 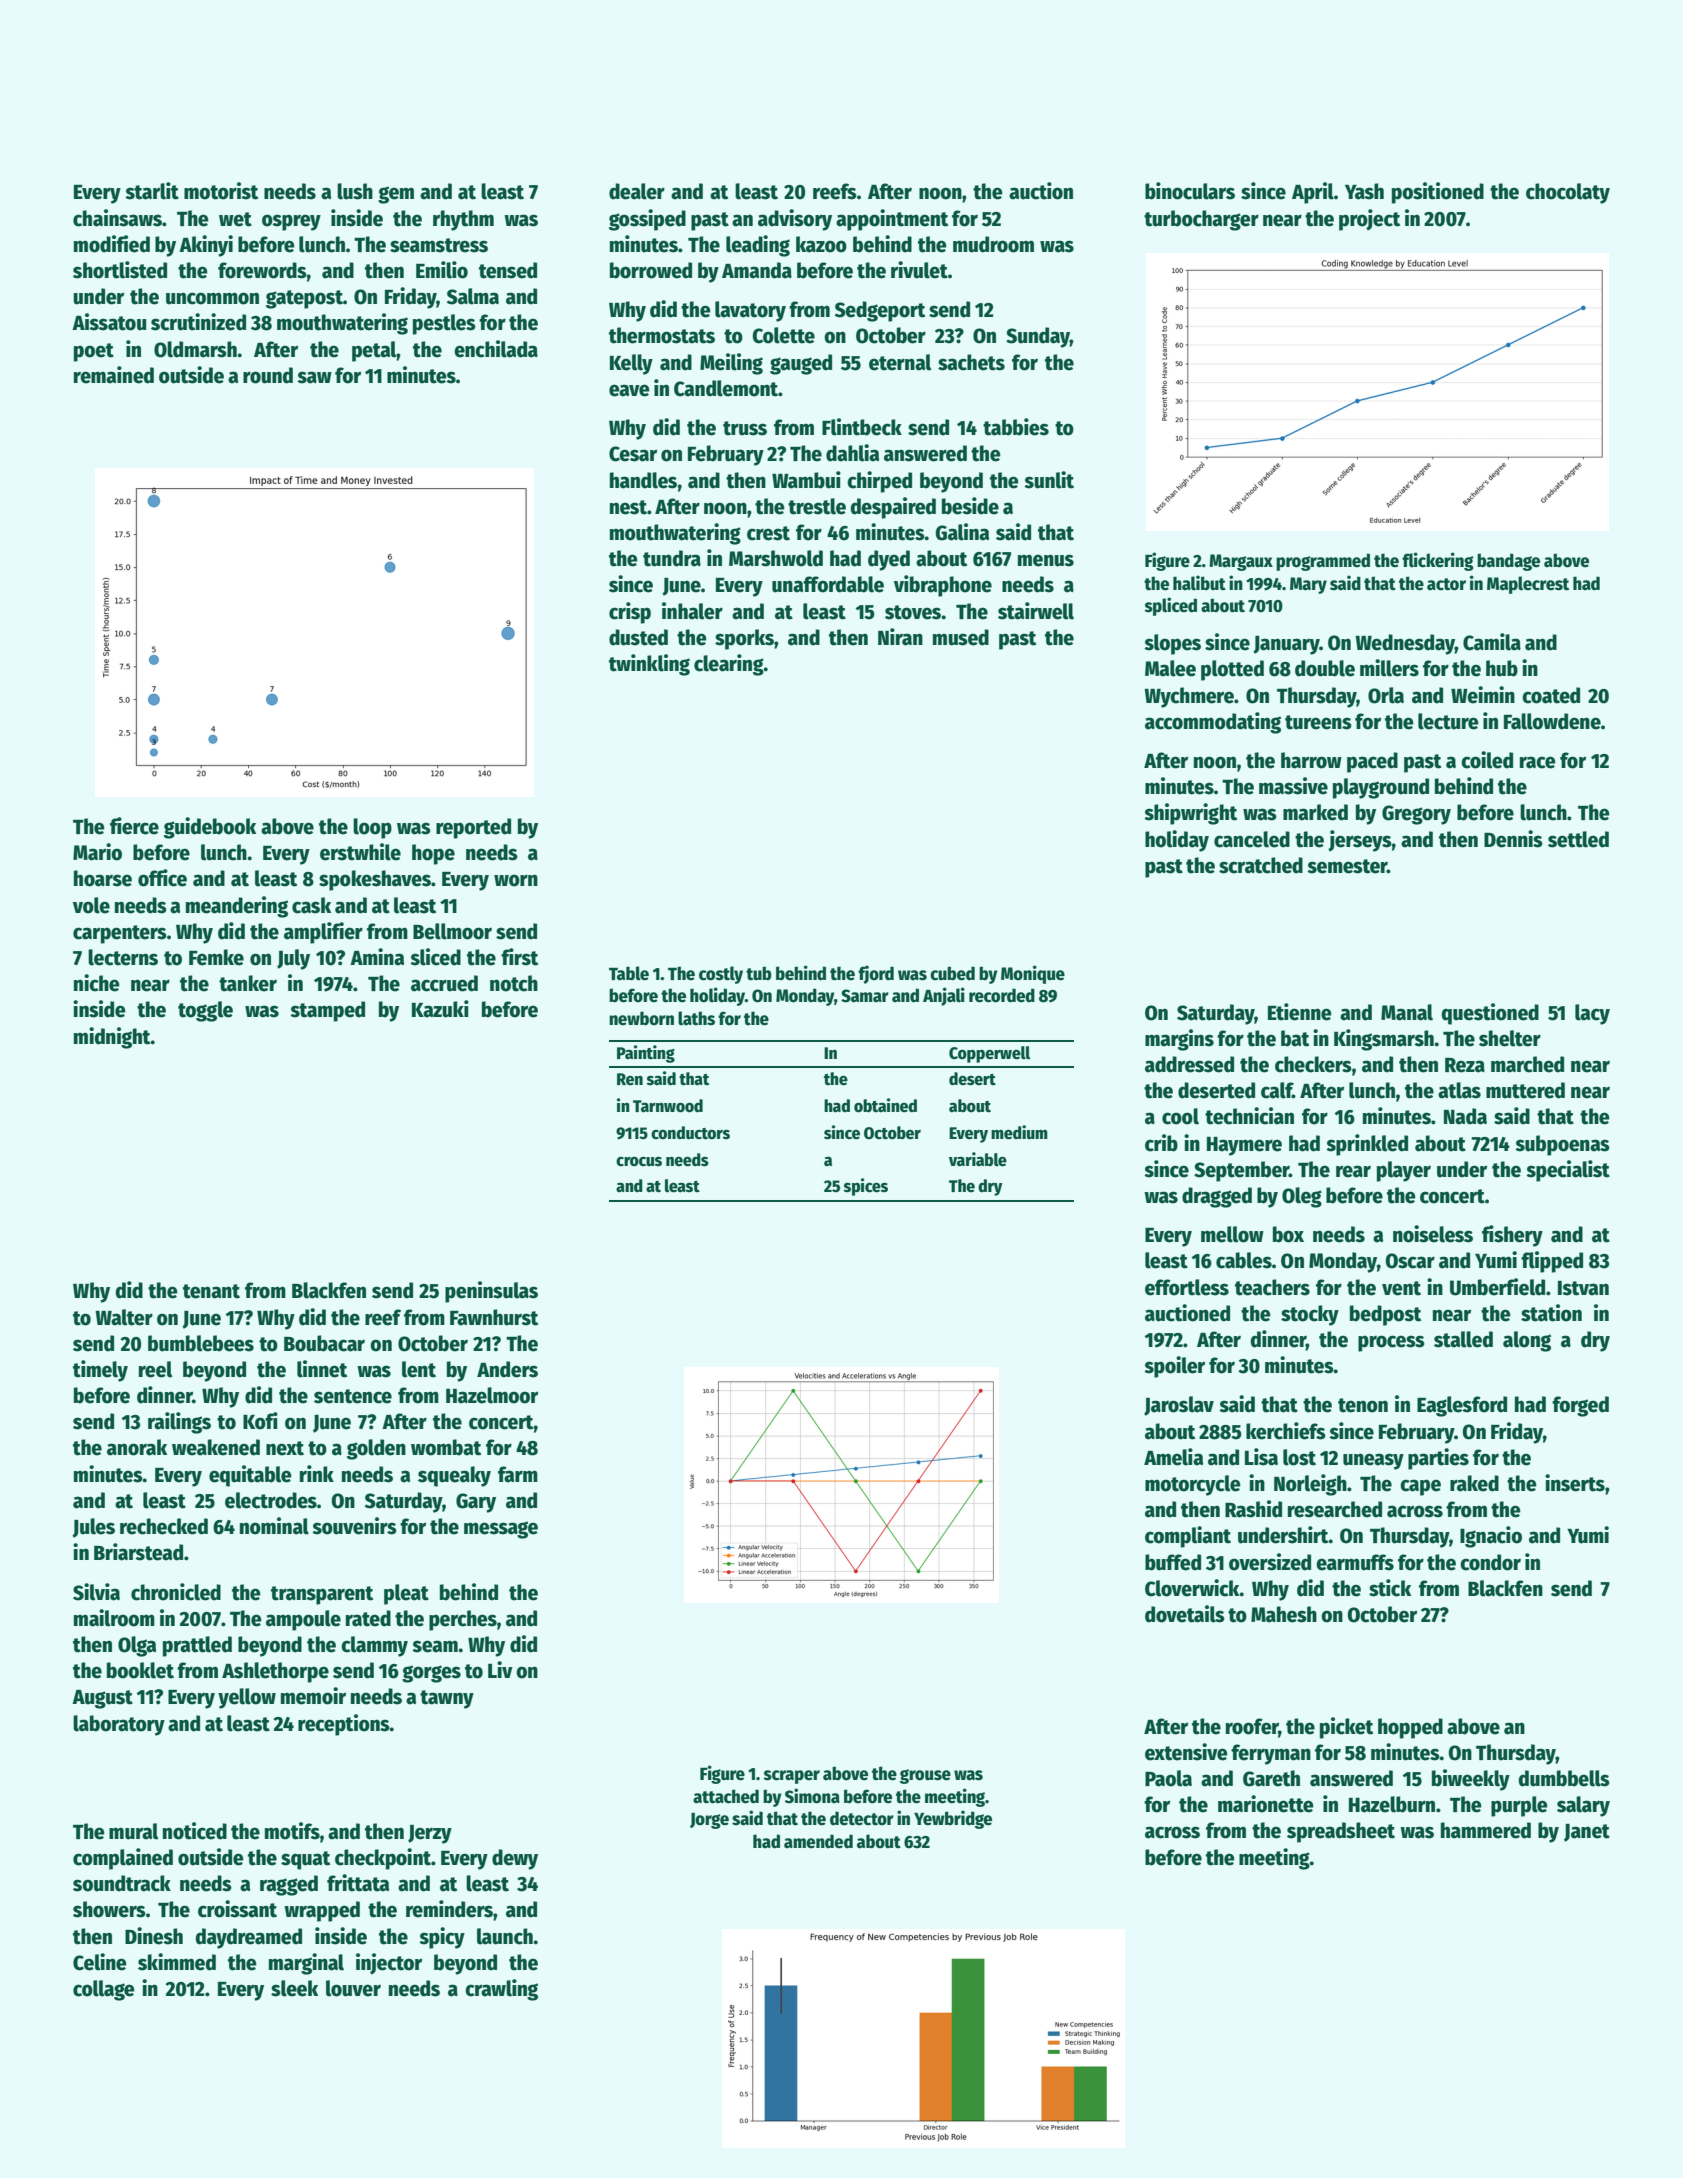 I want to click on cubed, so click(x=952, y=973).
